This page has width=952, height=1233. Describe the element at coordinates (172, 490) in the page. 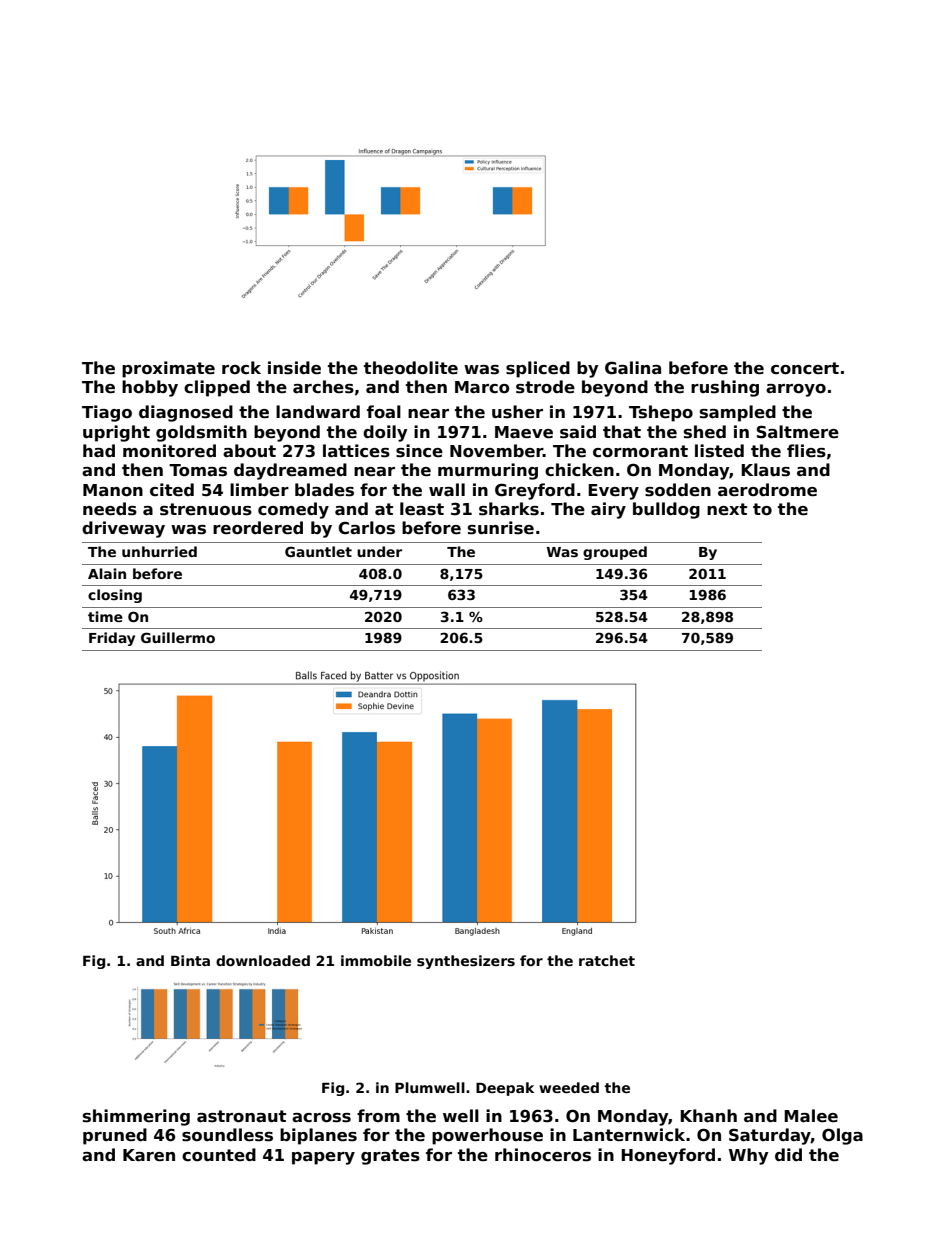

I see `cited` at that location.
